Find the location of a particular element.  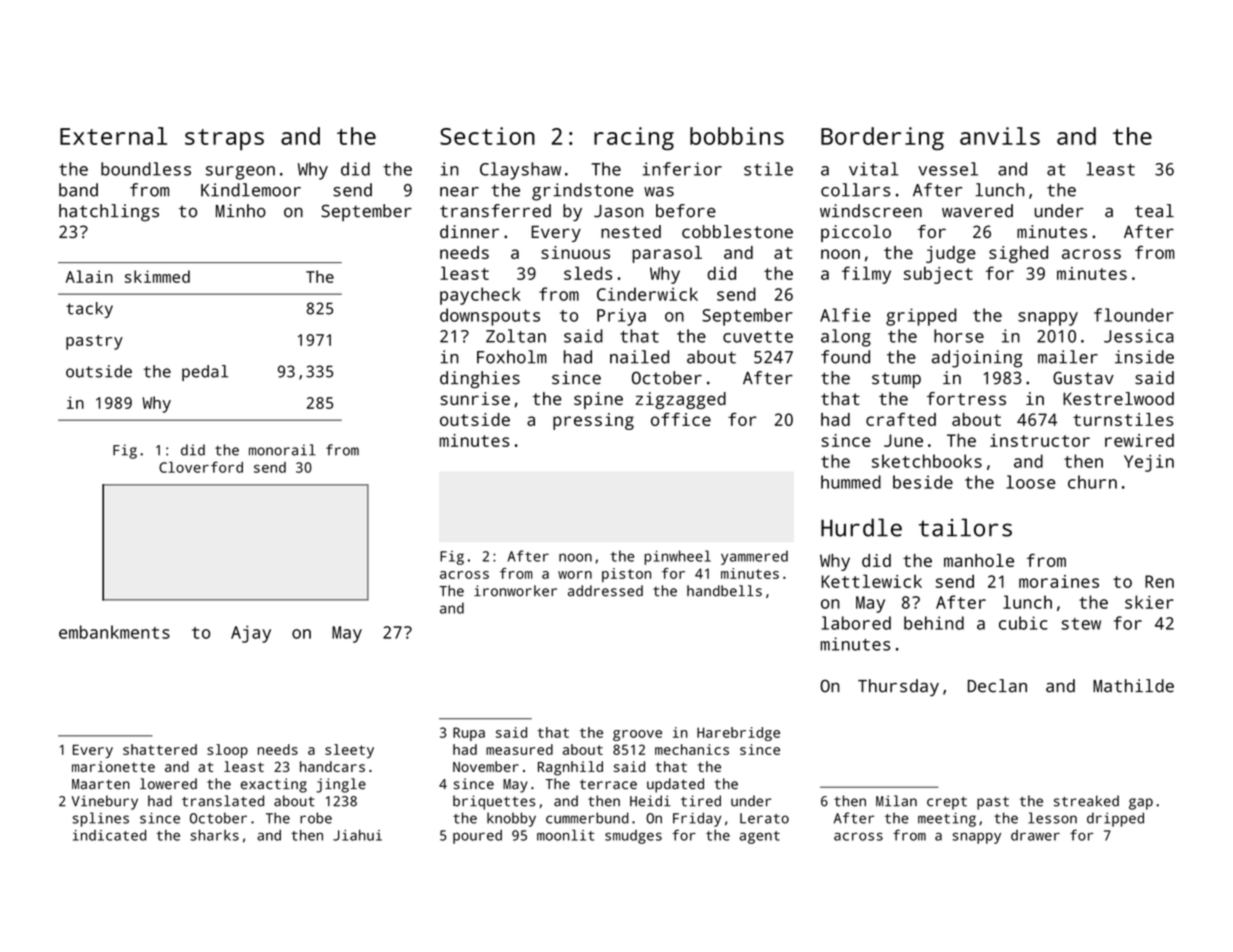

Alain is located at coordinates (89, 276).
